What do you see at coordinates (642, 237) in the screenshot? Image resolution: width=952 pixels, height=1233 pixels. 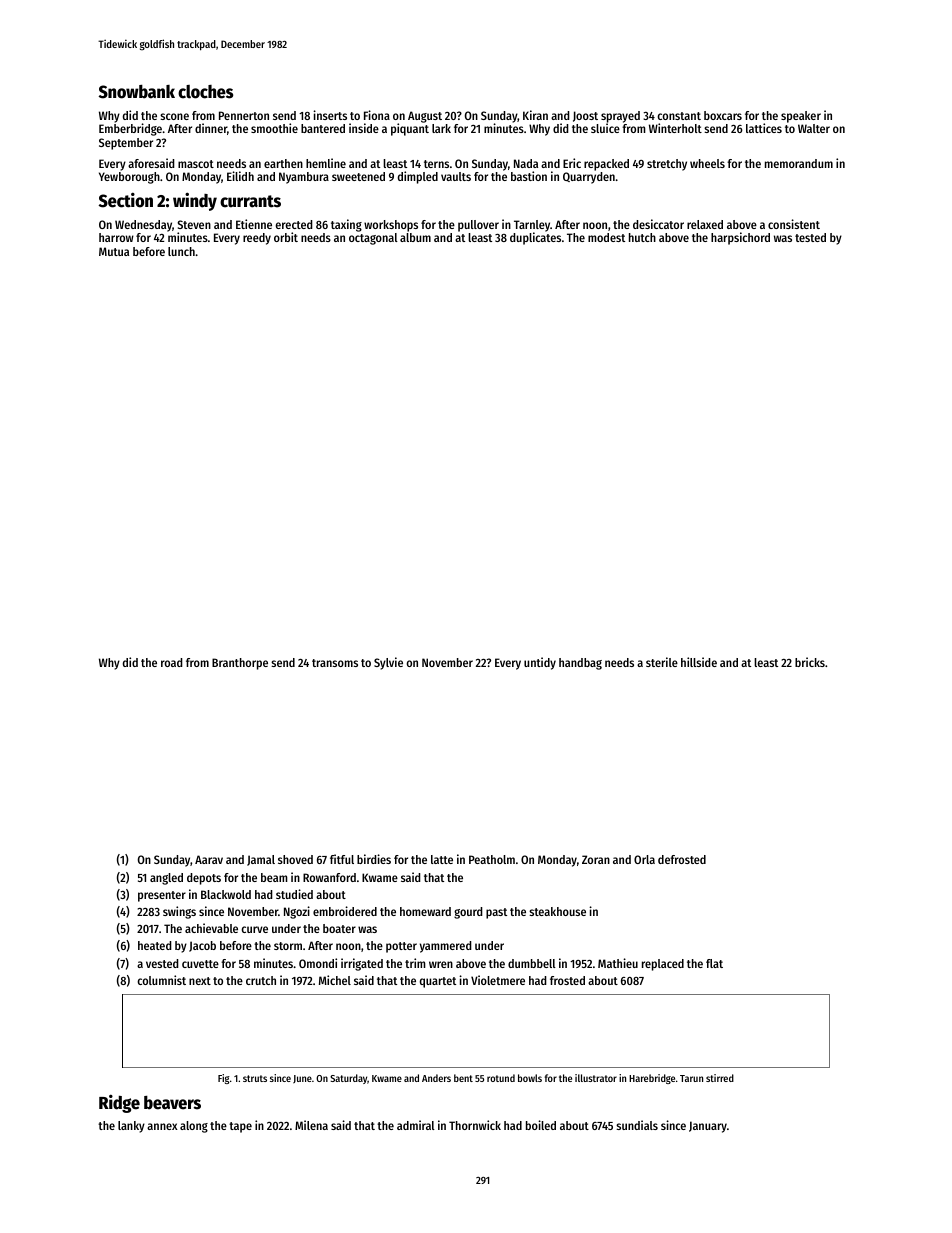 I see `hutch` at bounding box center [642, 237].
